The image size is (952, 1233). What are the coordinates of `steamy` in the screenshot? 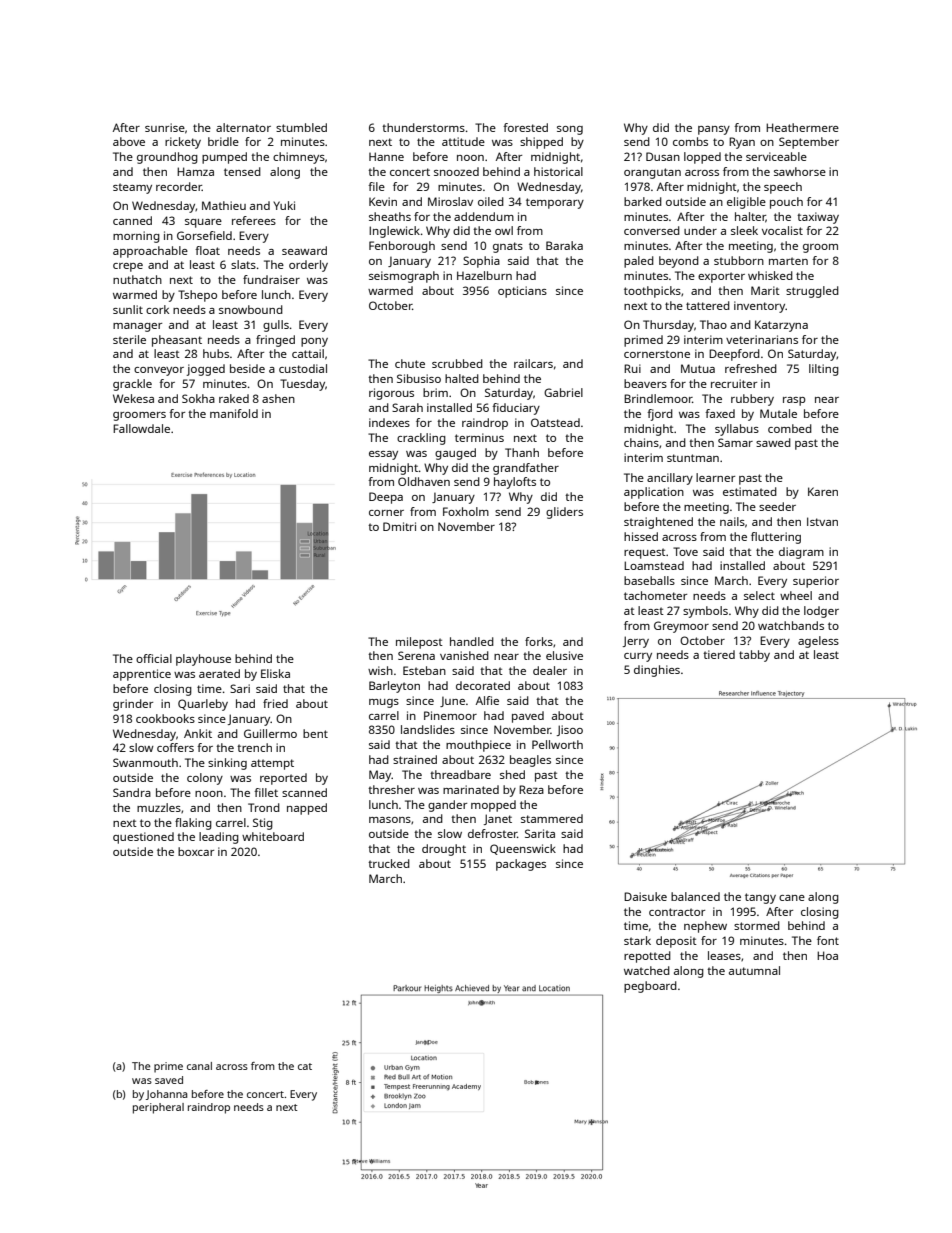 It's located at (132, 188).
